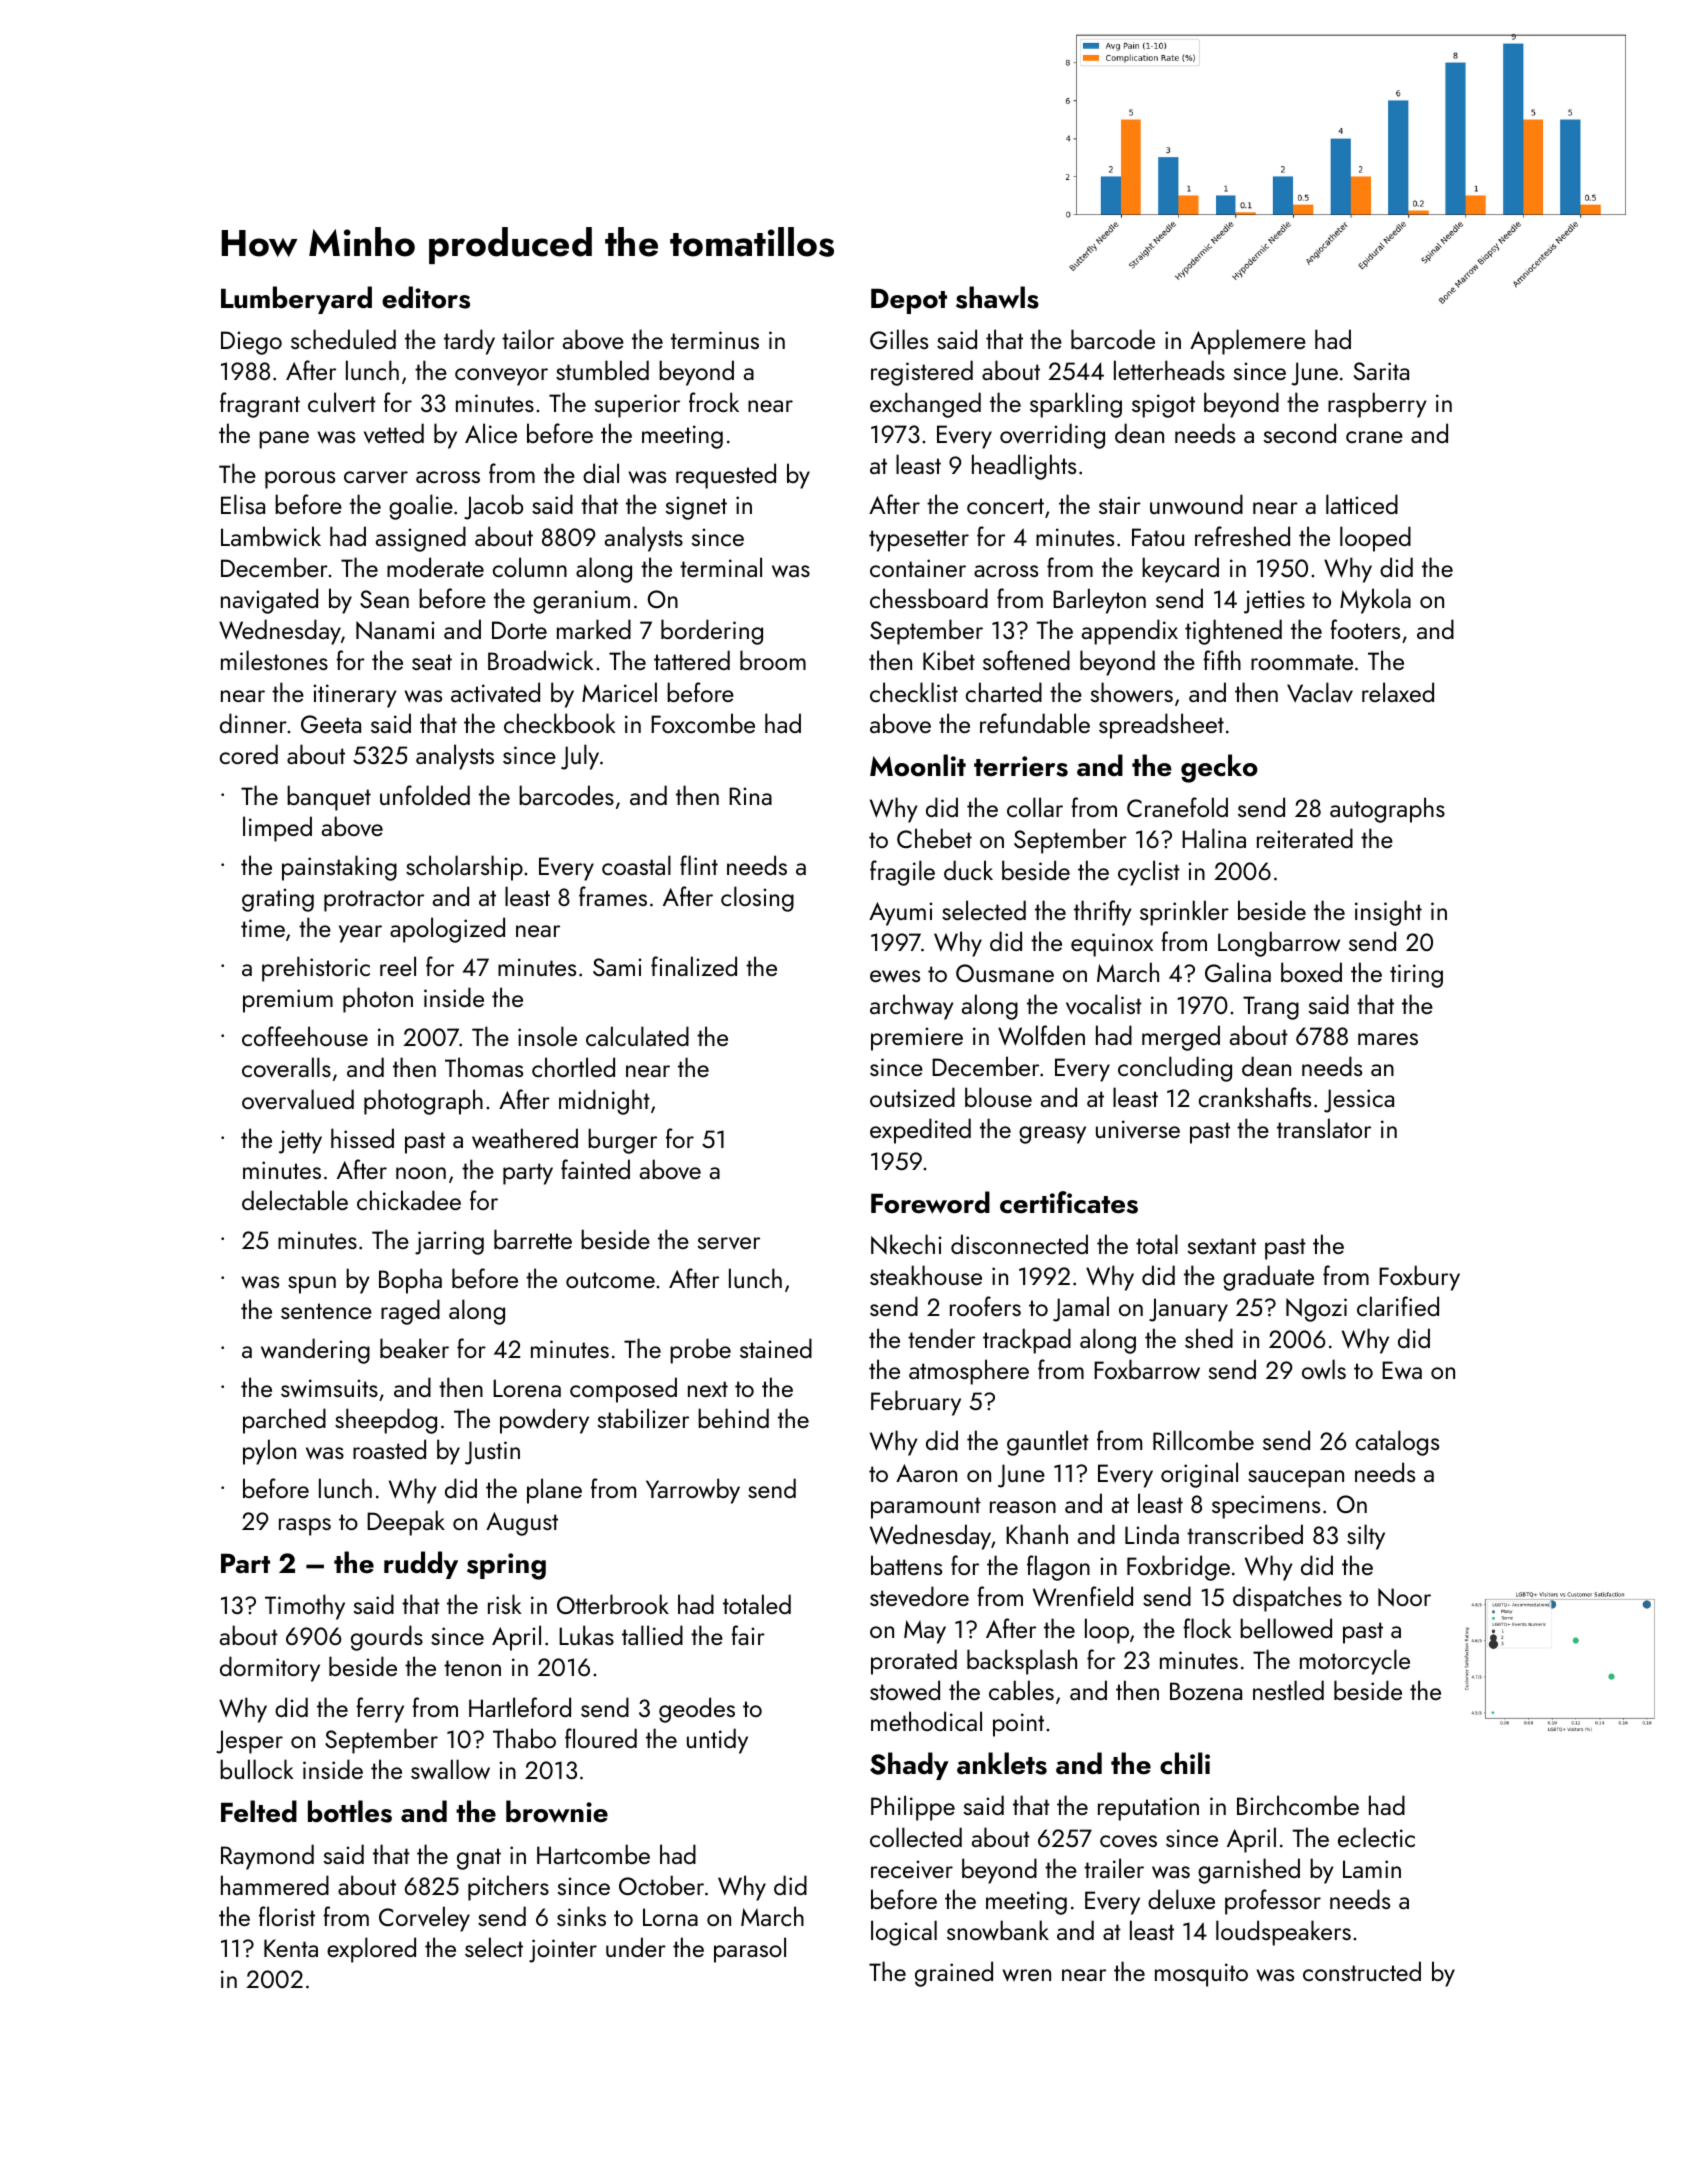 The image size is (1683, 2178). What do you see at coordinates (1274, 602) in the screenshot?
I see `jetties` at bounding box center [1274, 602].
